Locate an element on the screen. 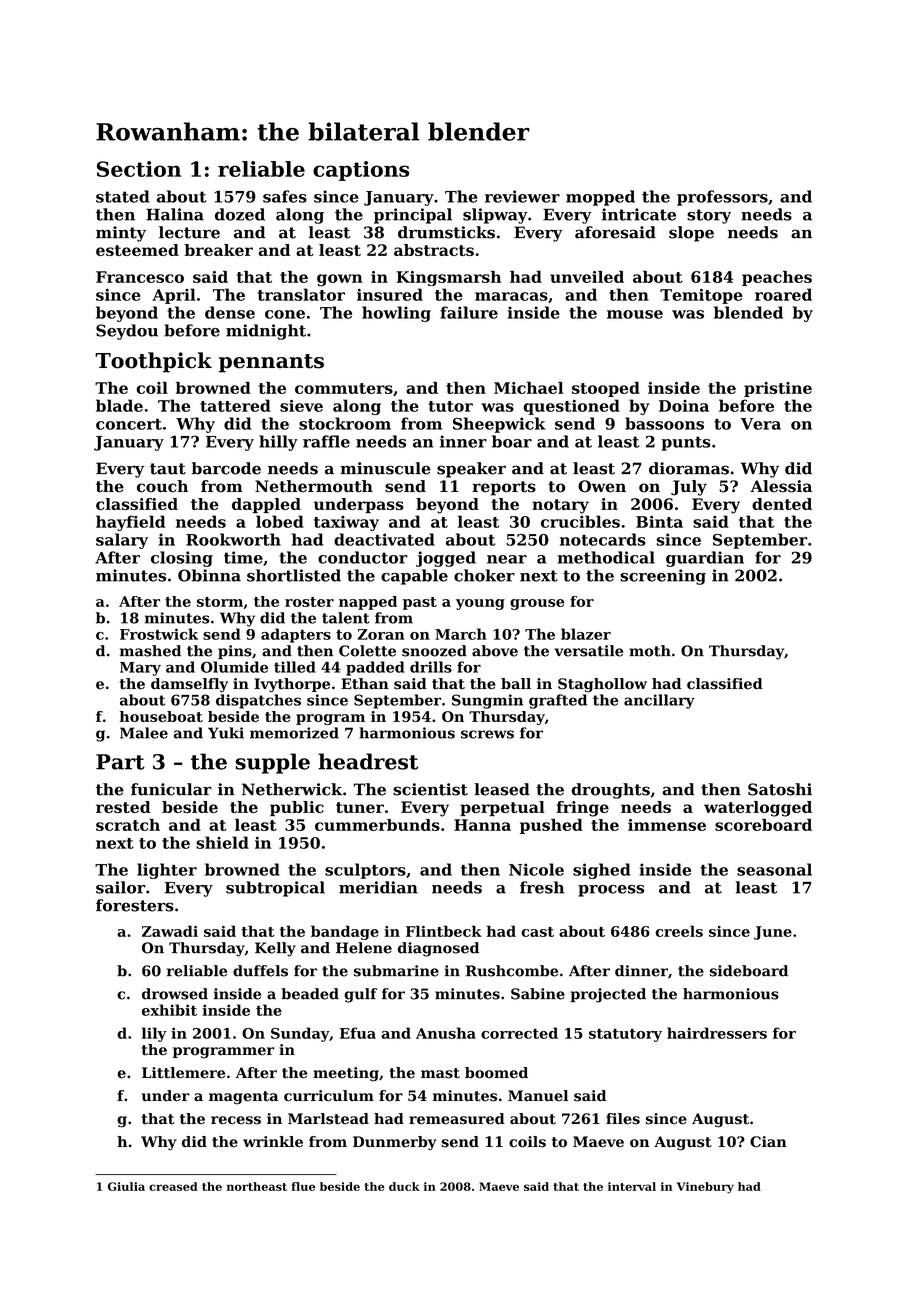  wrinkle is located at coordinates (273, 1142).
